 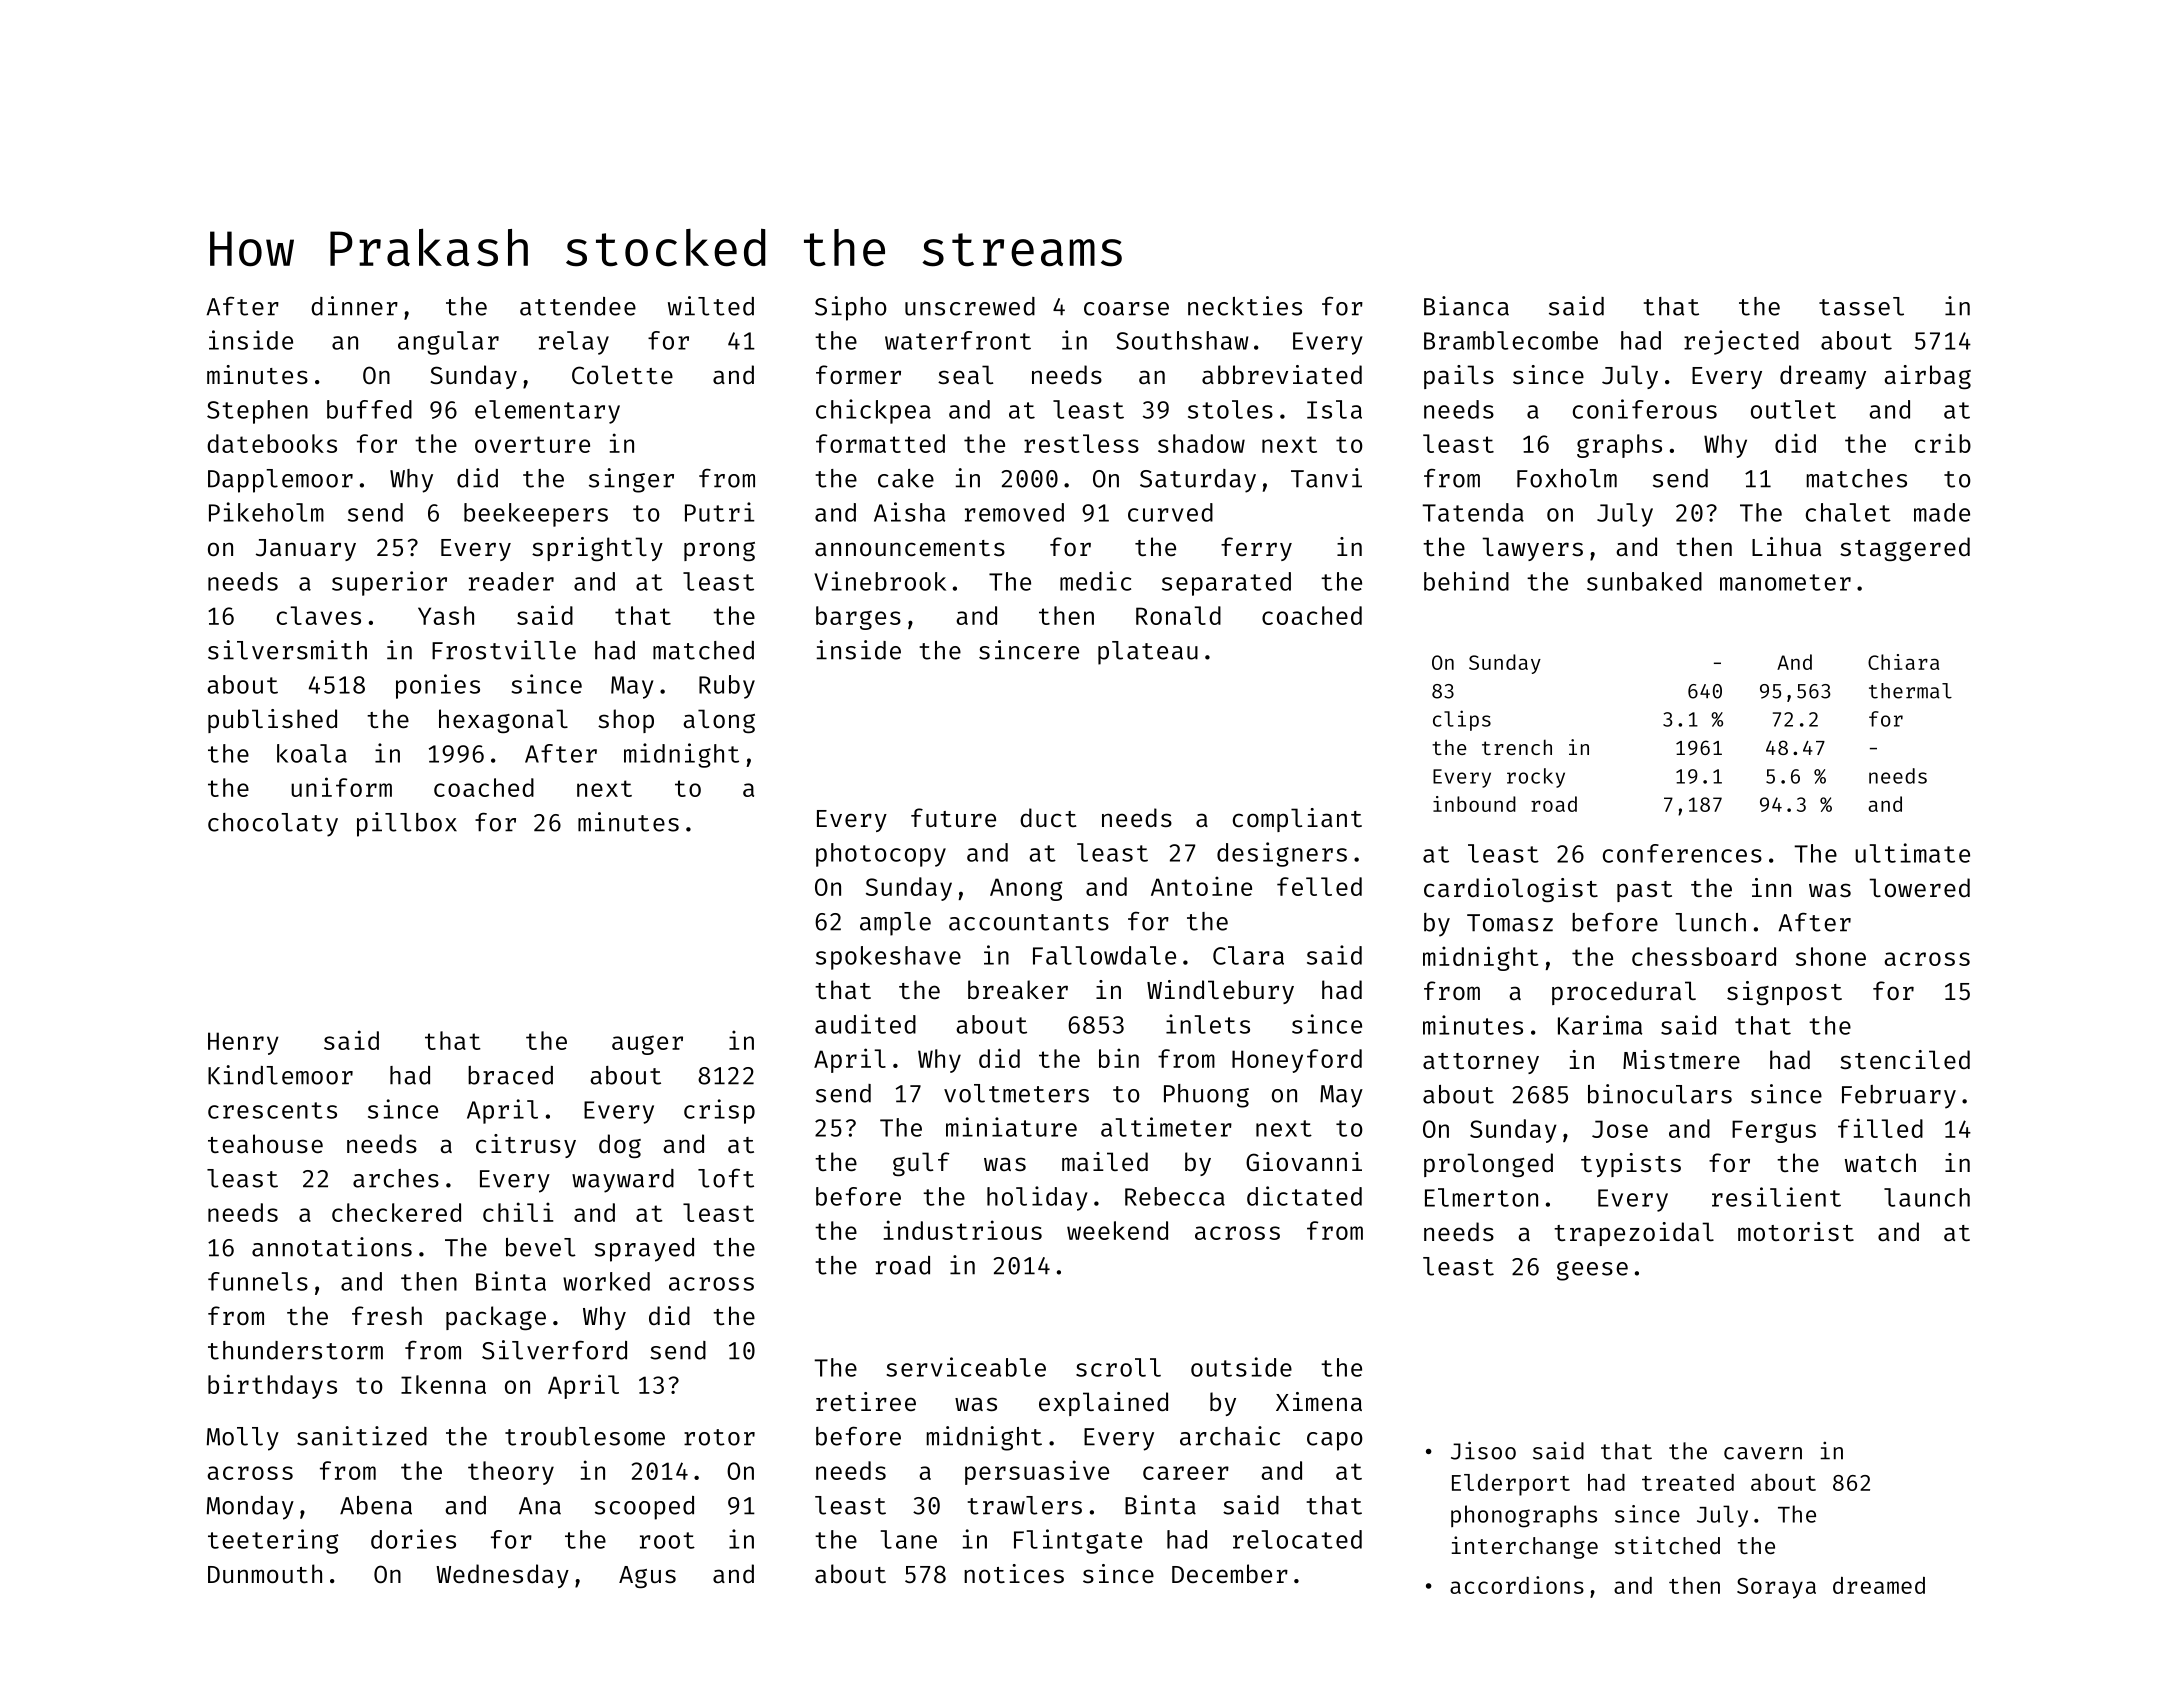 I want to click on Jisoo, so click(x=1483, y=1450).
